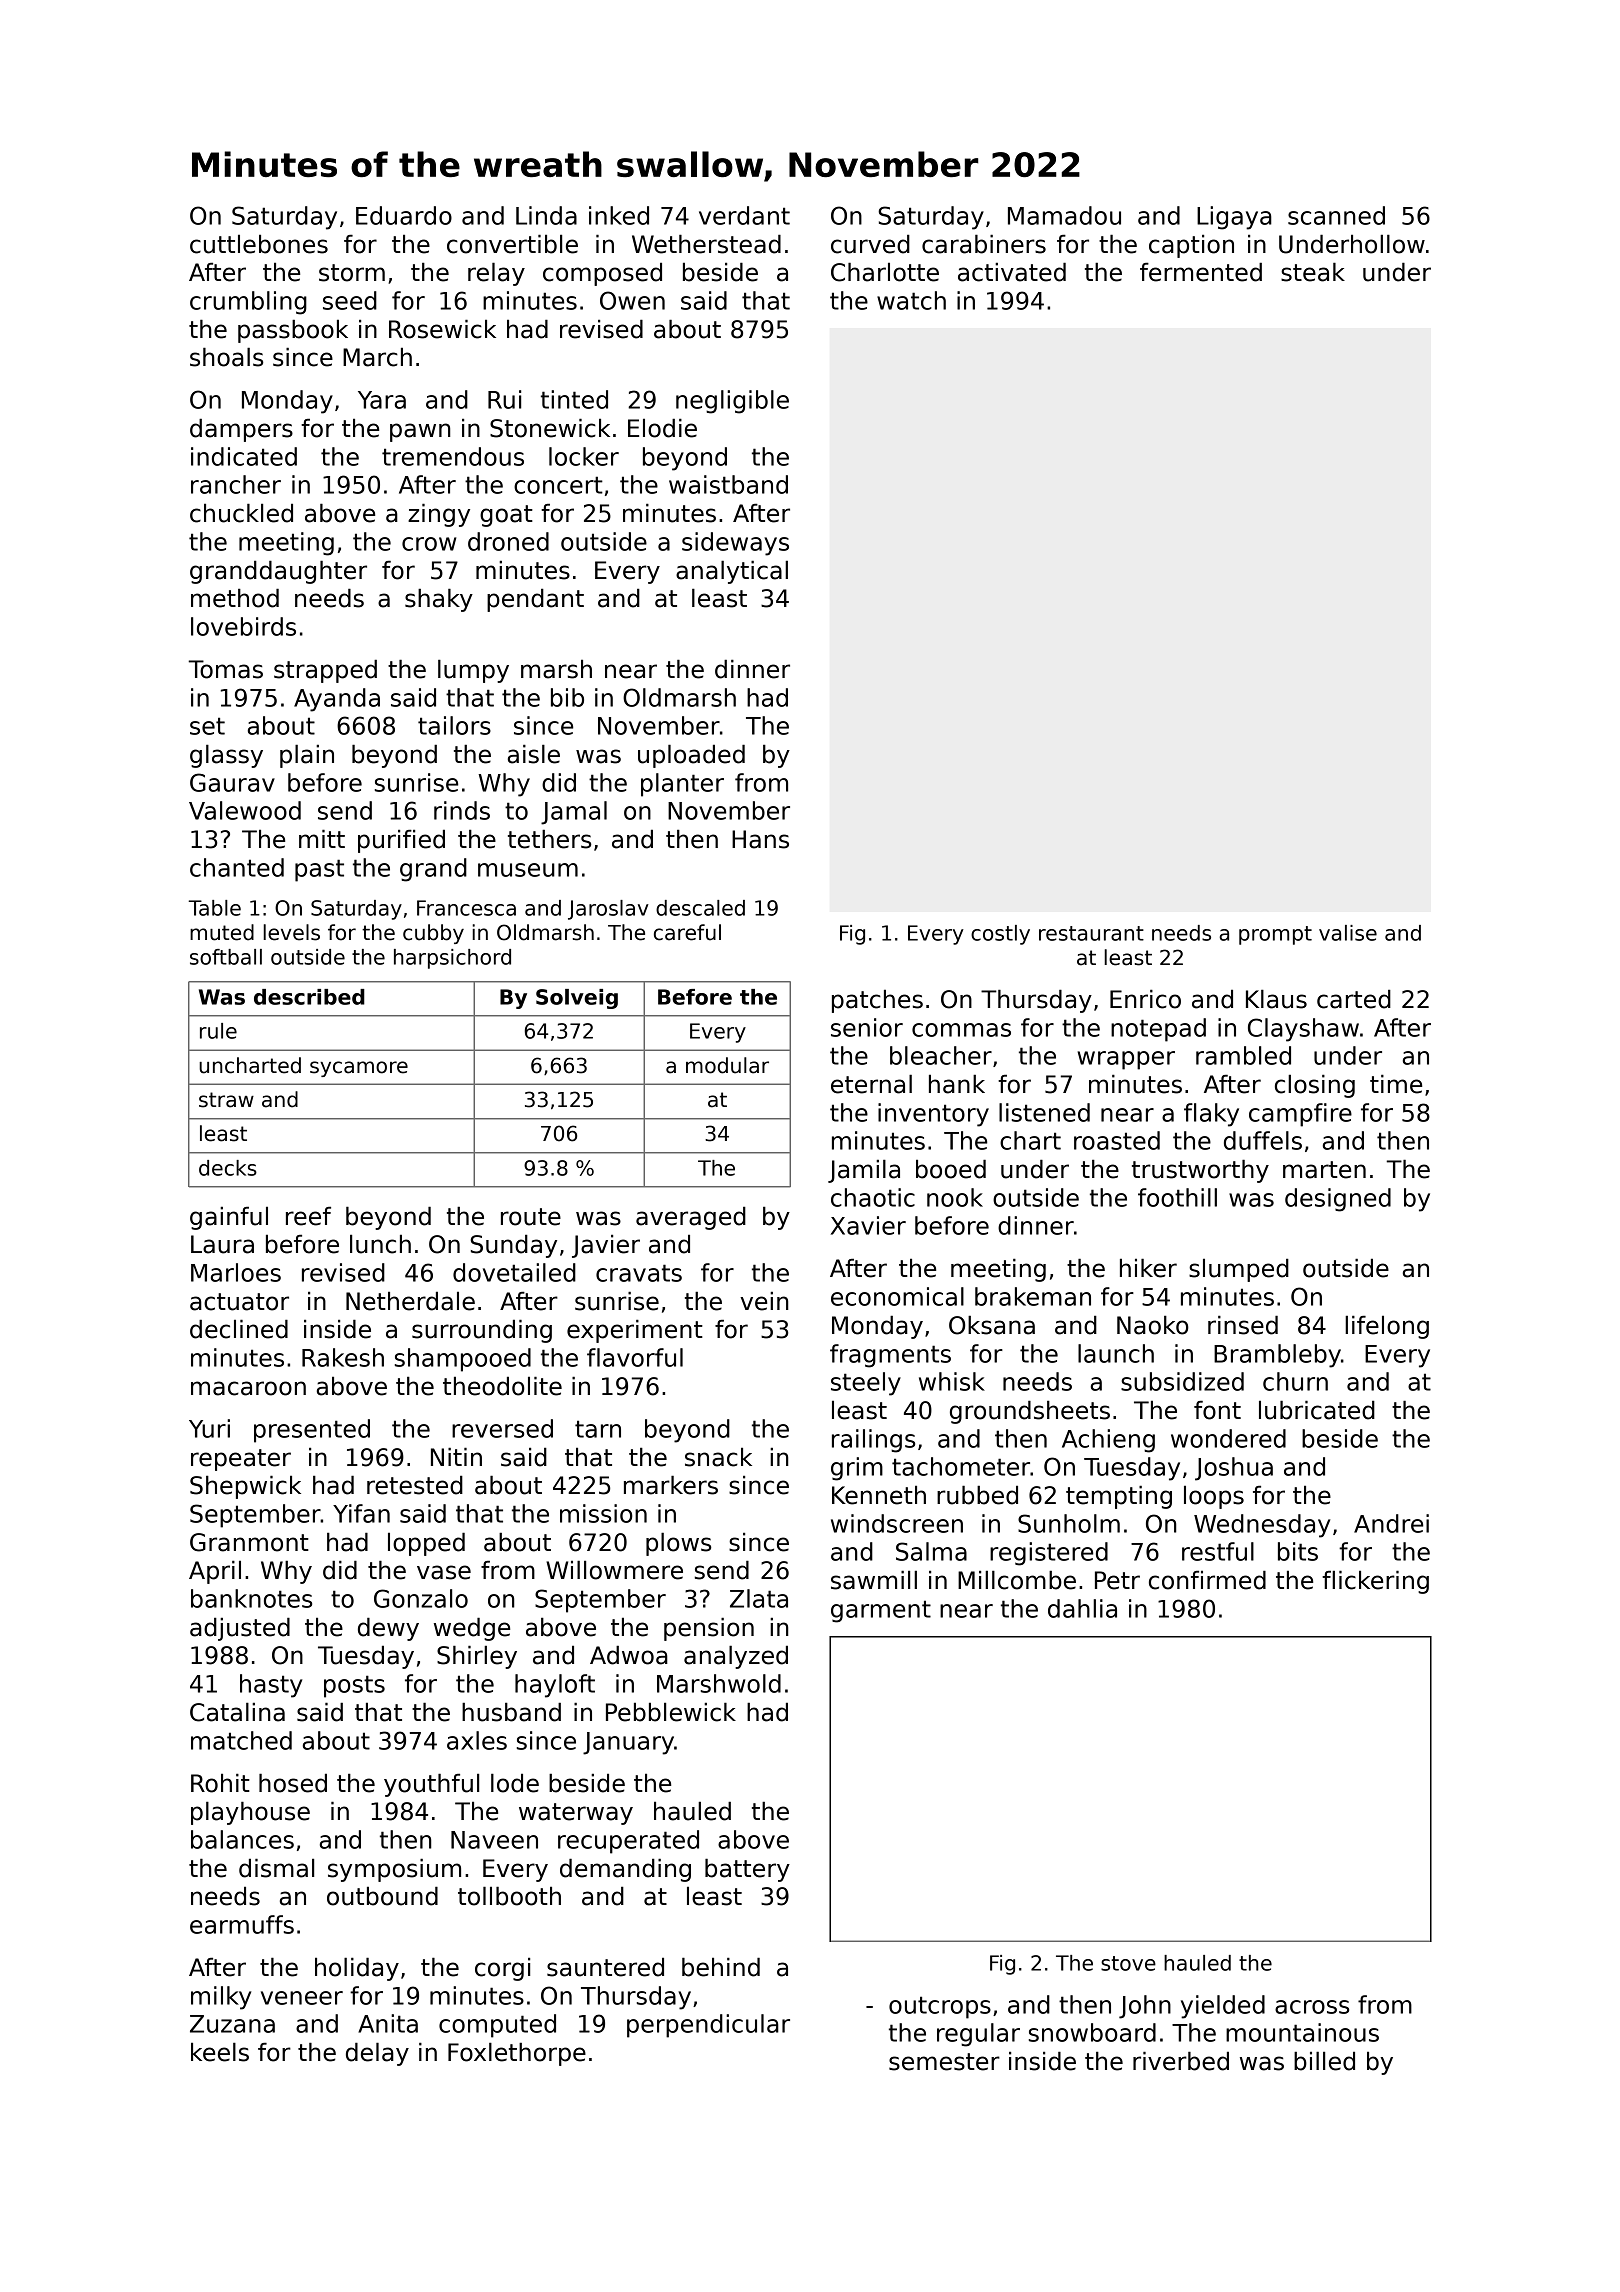  Describe the element at coordinates (1091, 933) in the page. I see `restaurant` at that location.
